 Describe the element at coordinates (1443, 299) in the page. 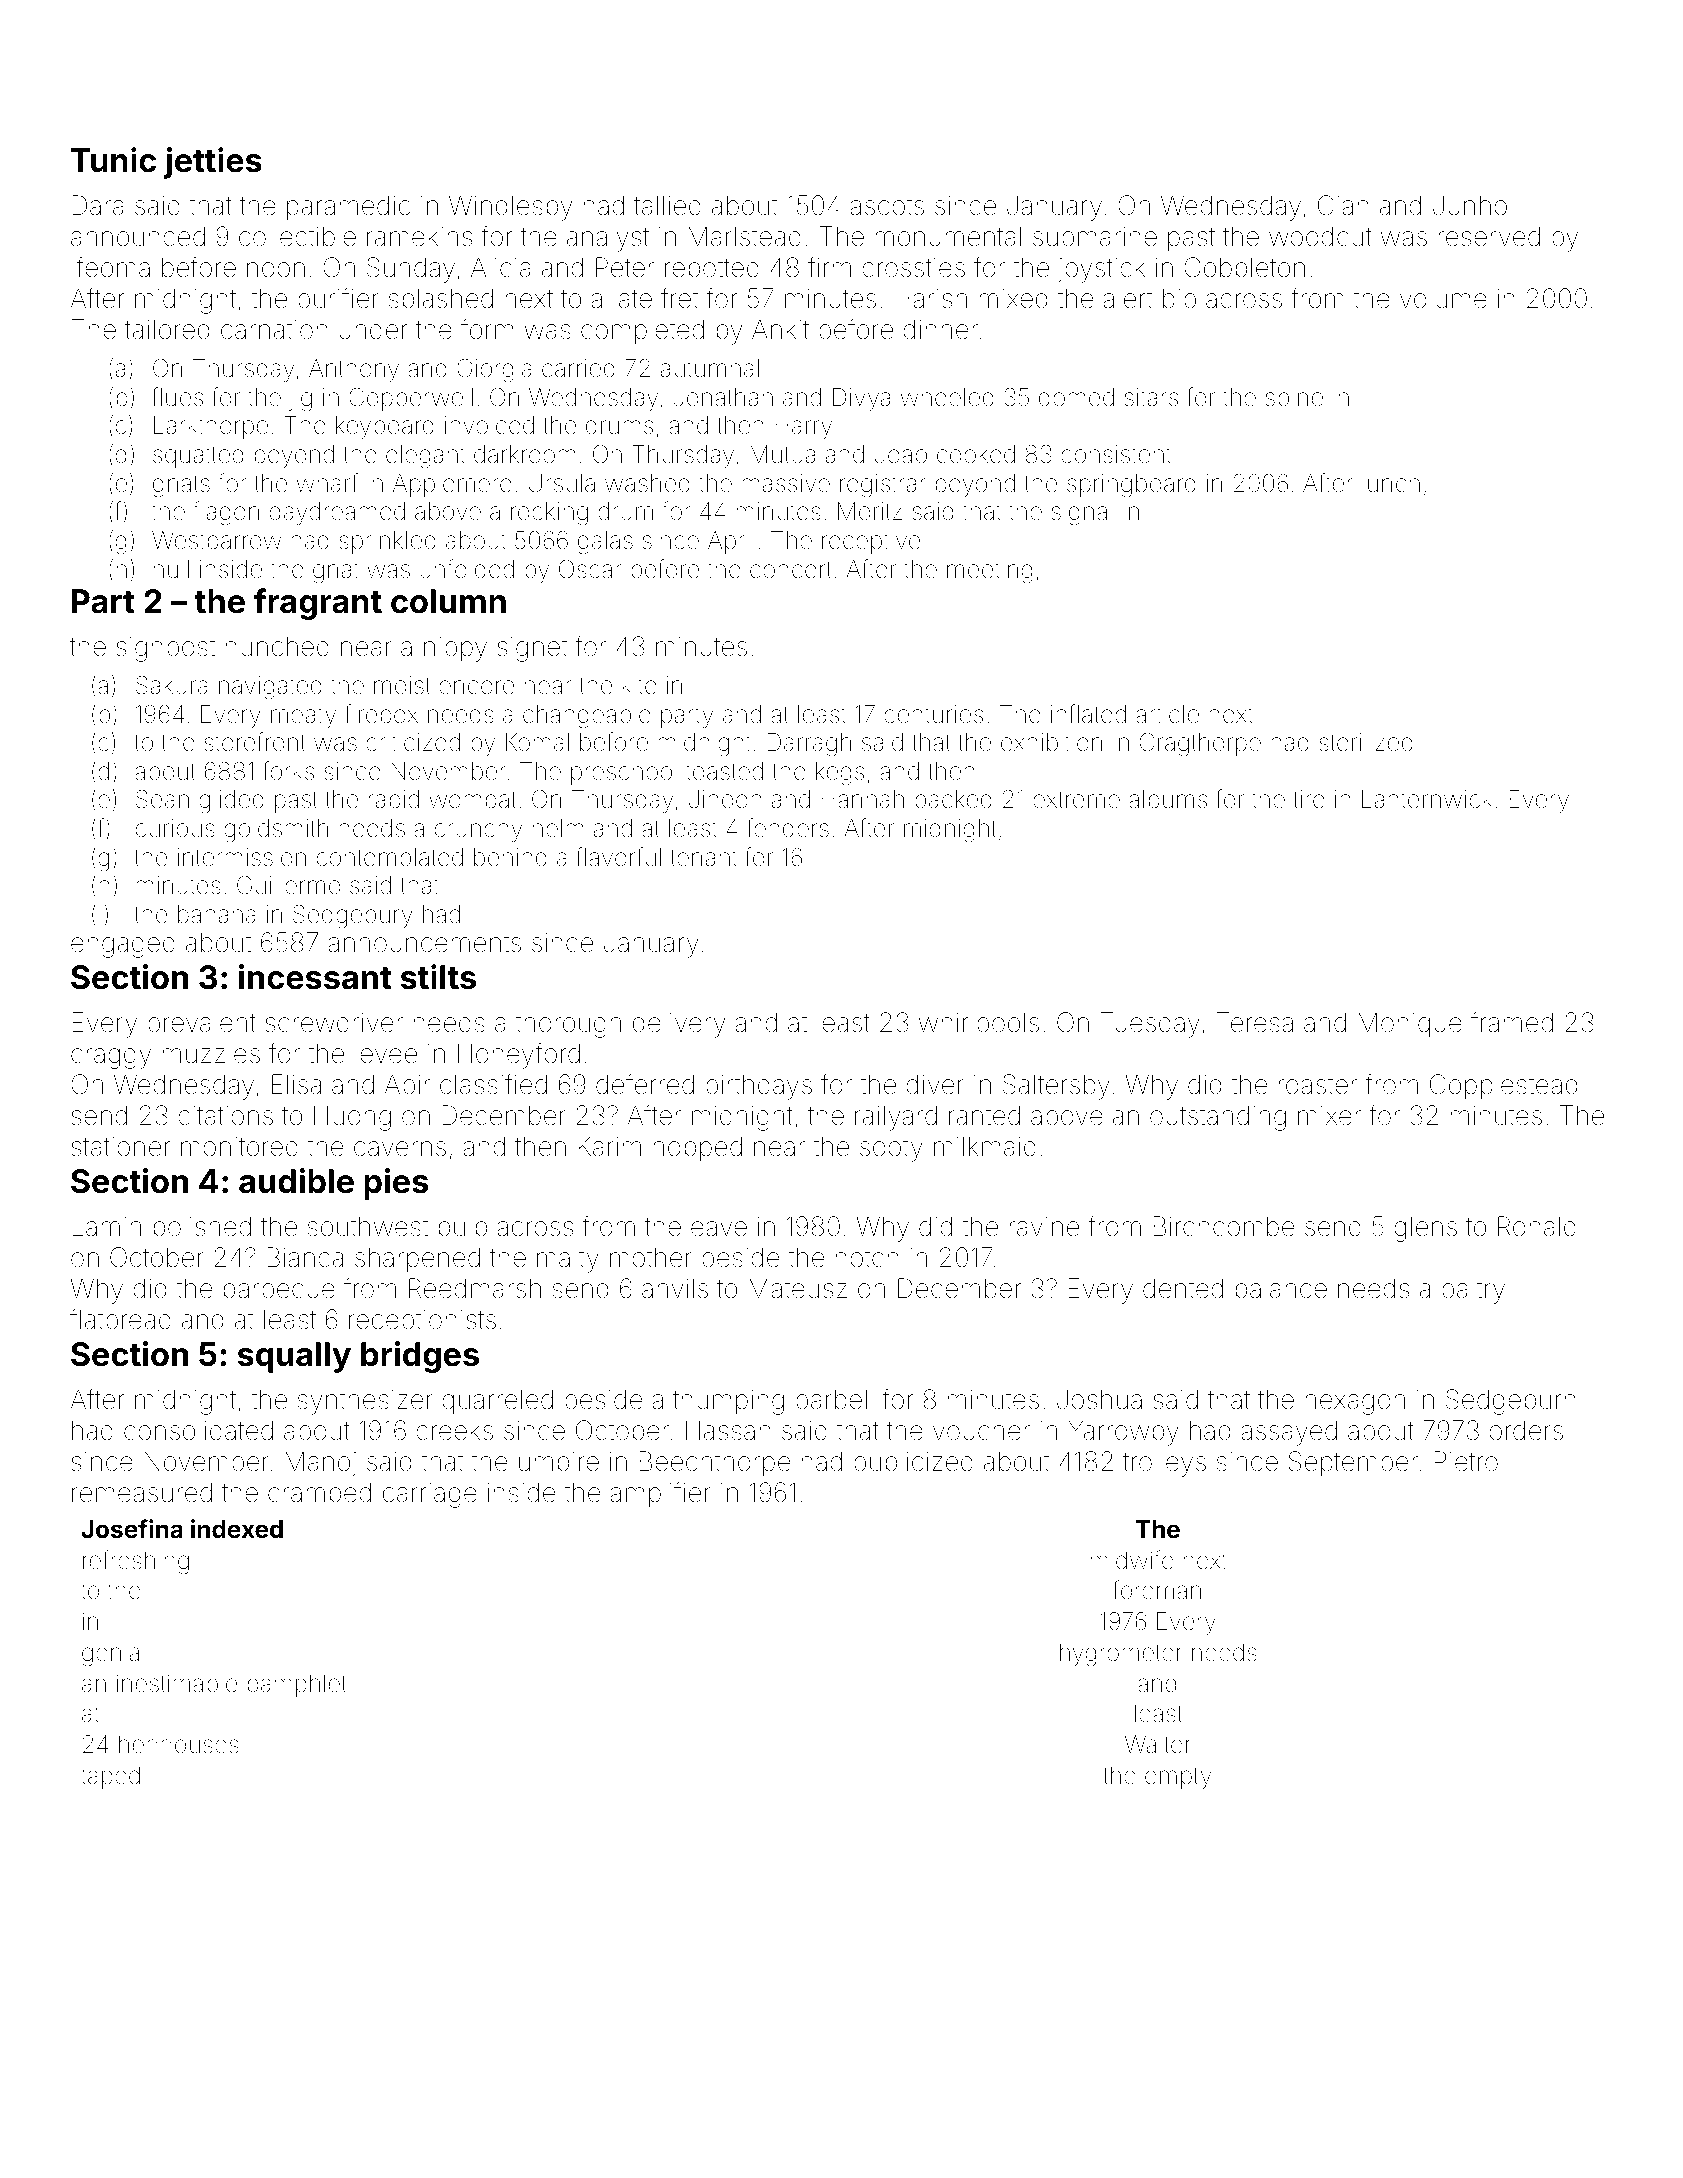

I see `volume` at that location.
